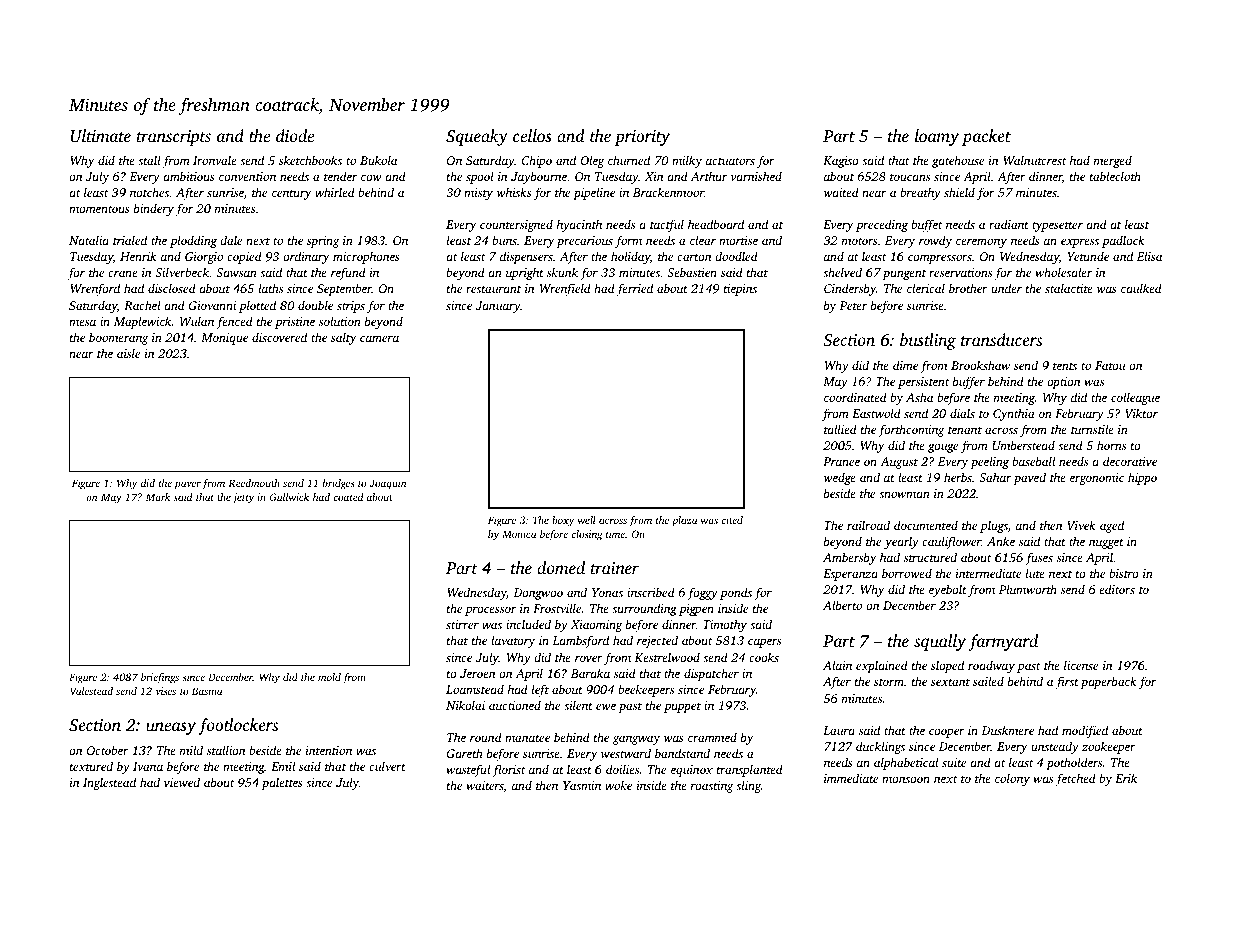 The height and width of the screenshot is (952, 1233). Describe the element at coordinates (730, 161) in the screenshot. I see `actuators` at that location.
